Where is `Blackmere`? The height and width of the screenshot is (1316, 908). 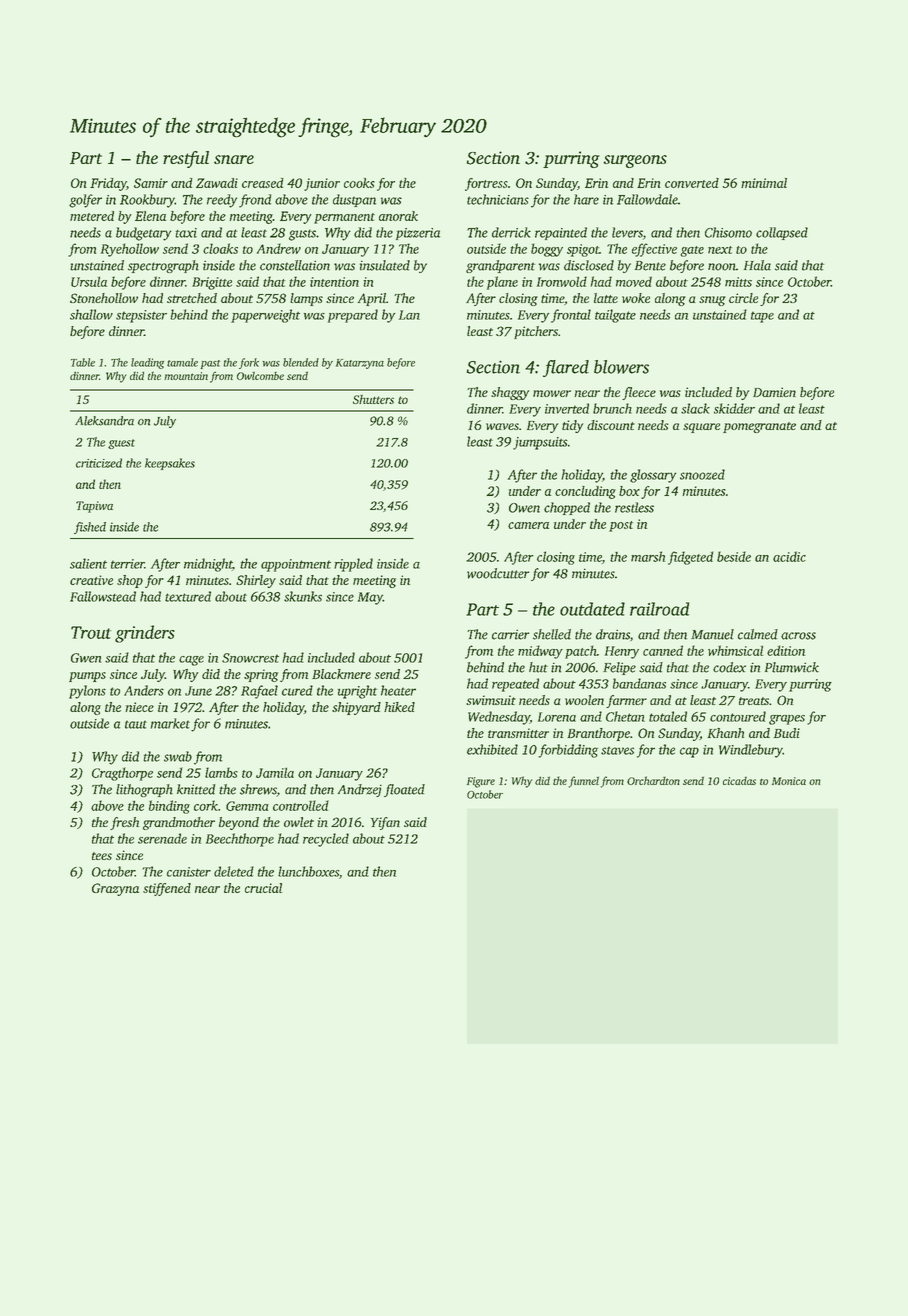
Blackmere is located at coordinates (341, 674).
